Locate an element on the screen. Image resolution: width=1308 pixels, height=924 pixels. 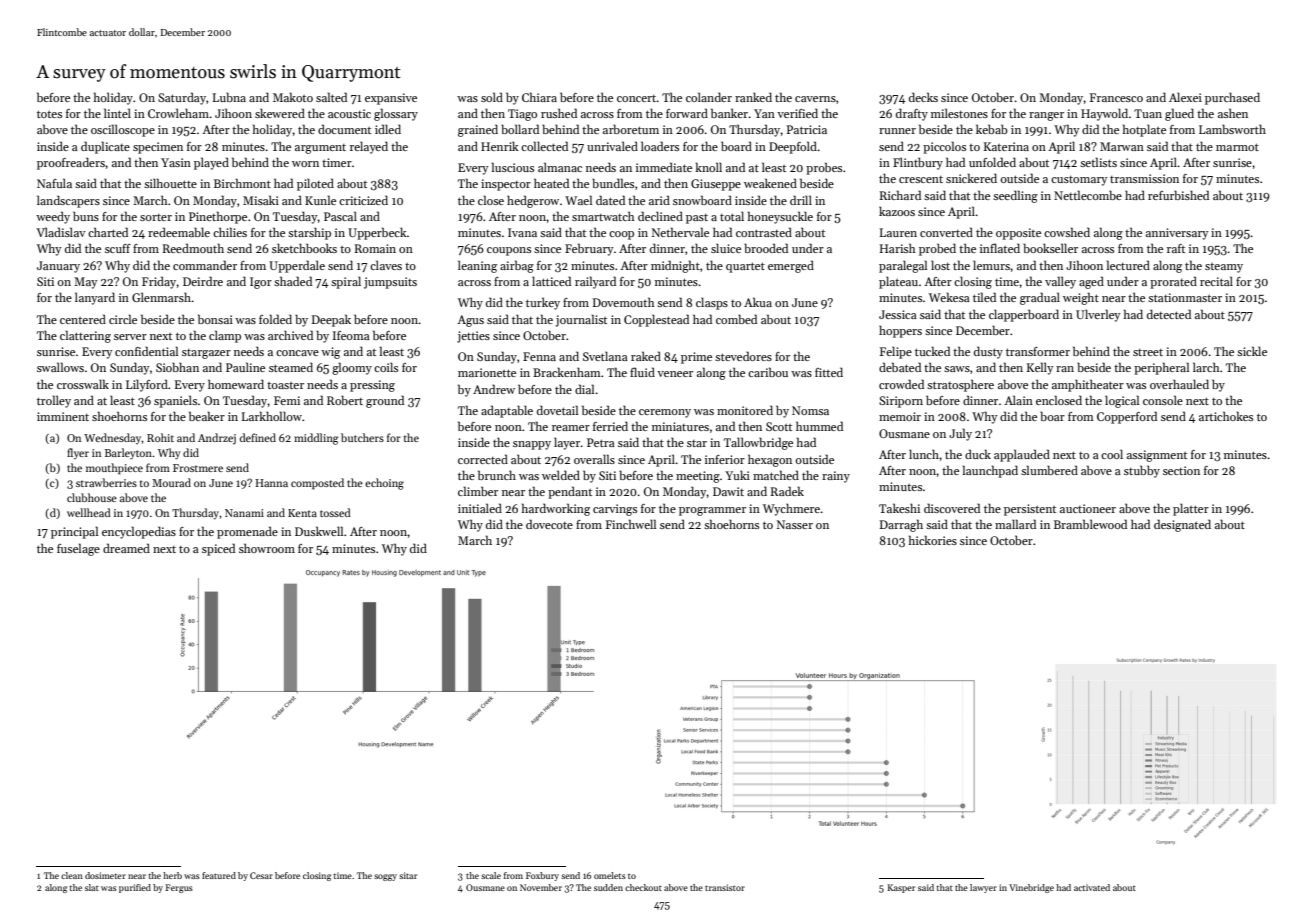
Wychmere is located at coordinates (791, 509).
